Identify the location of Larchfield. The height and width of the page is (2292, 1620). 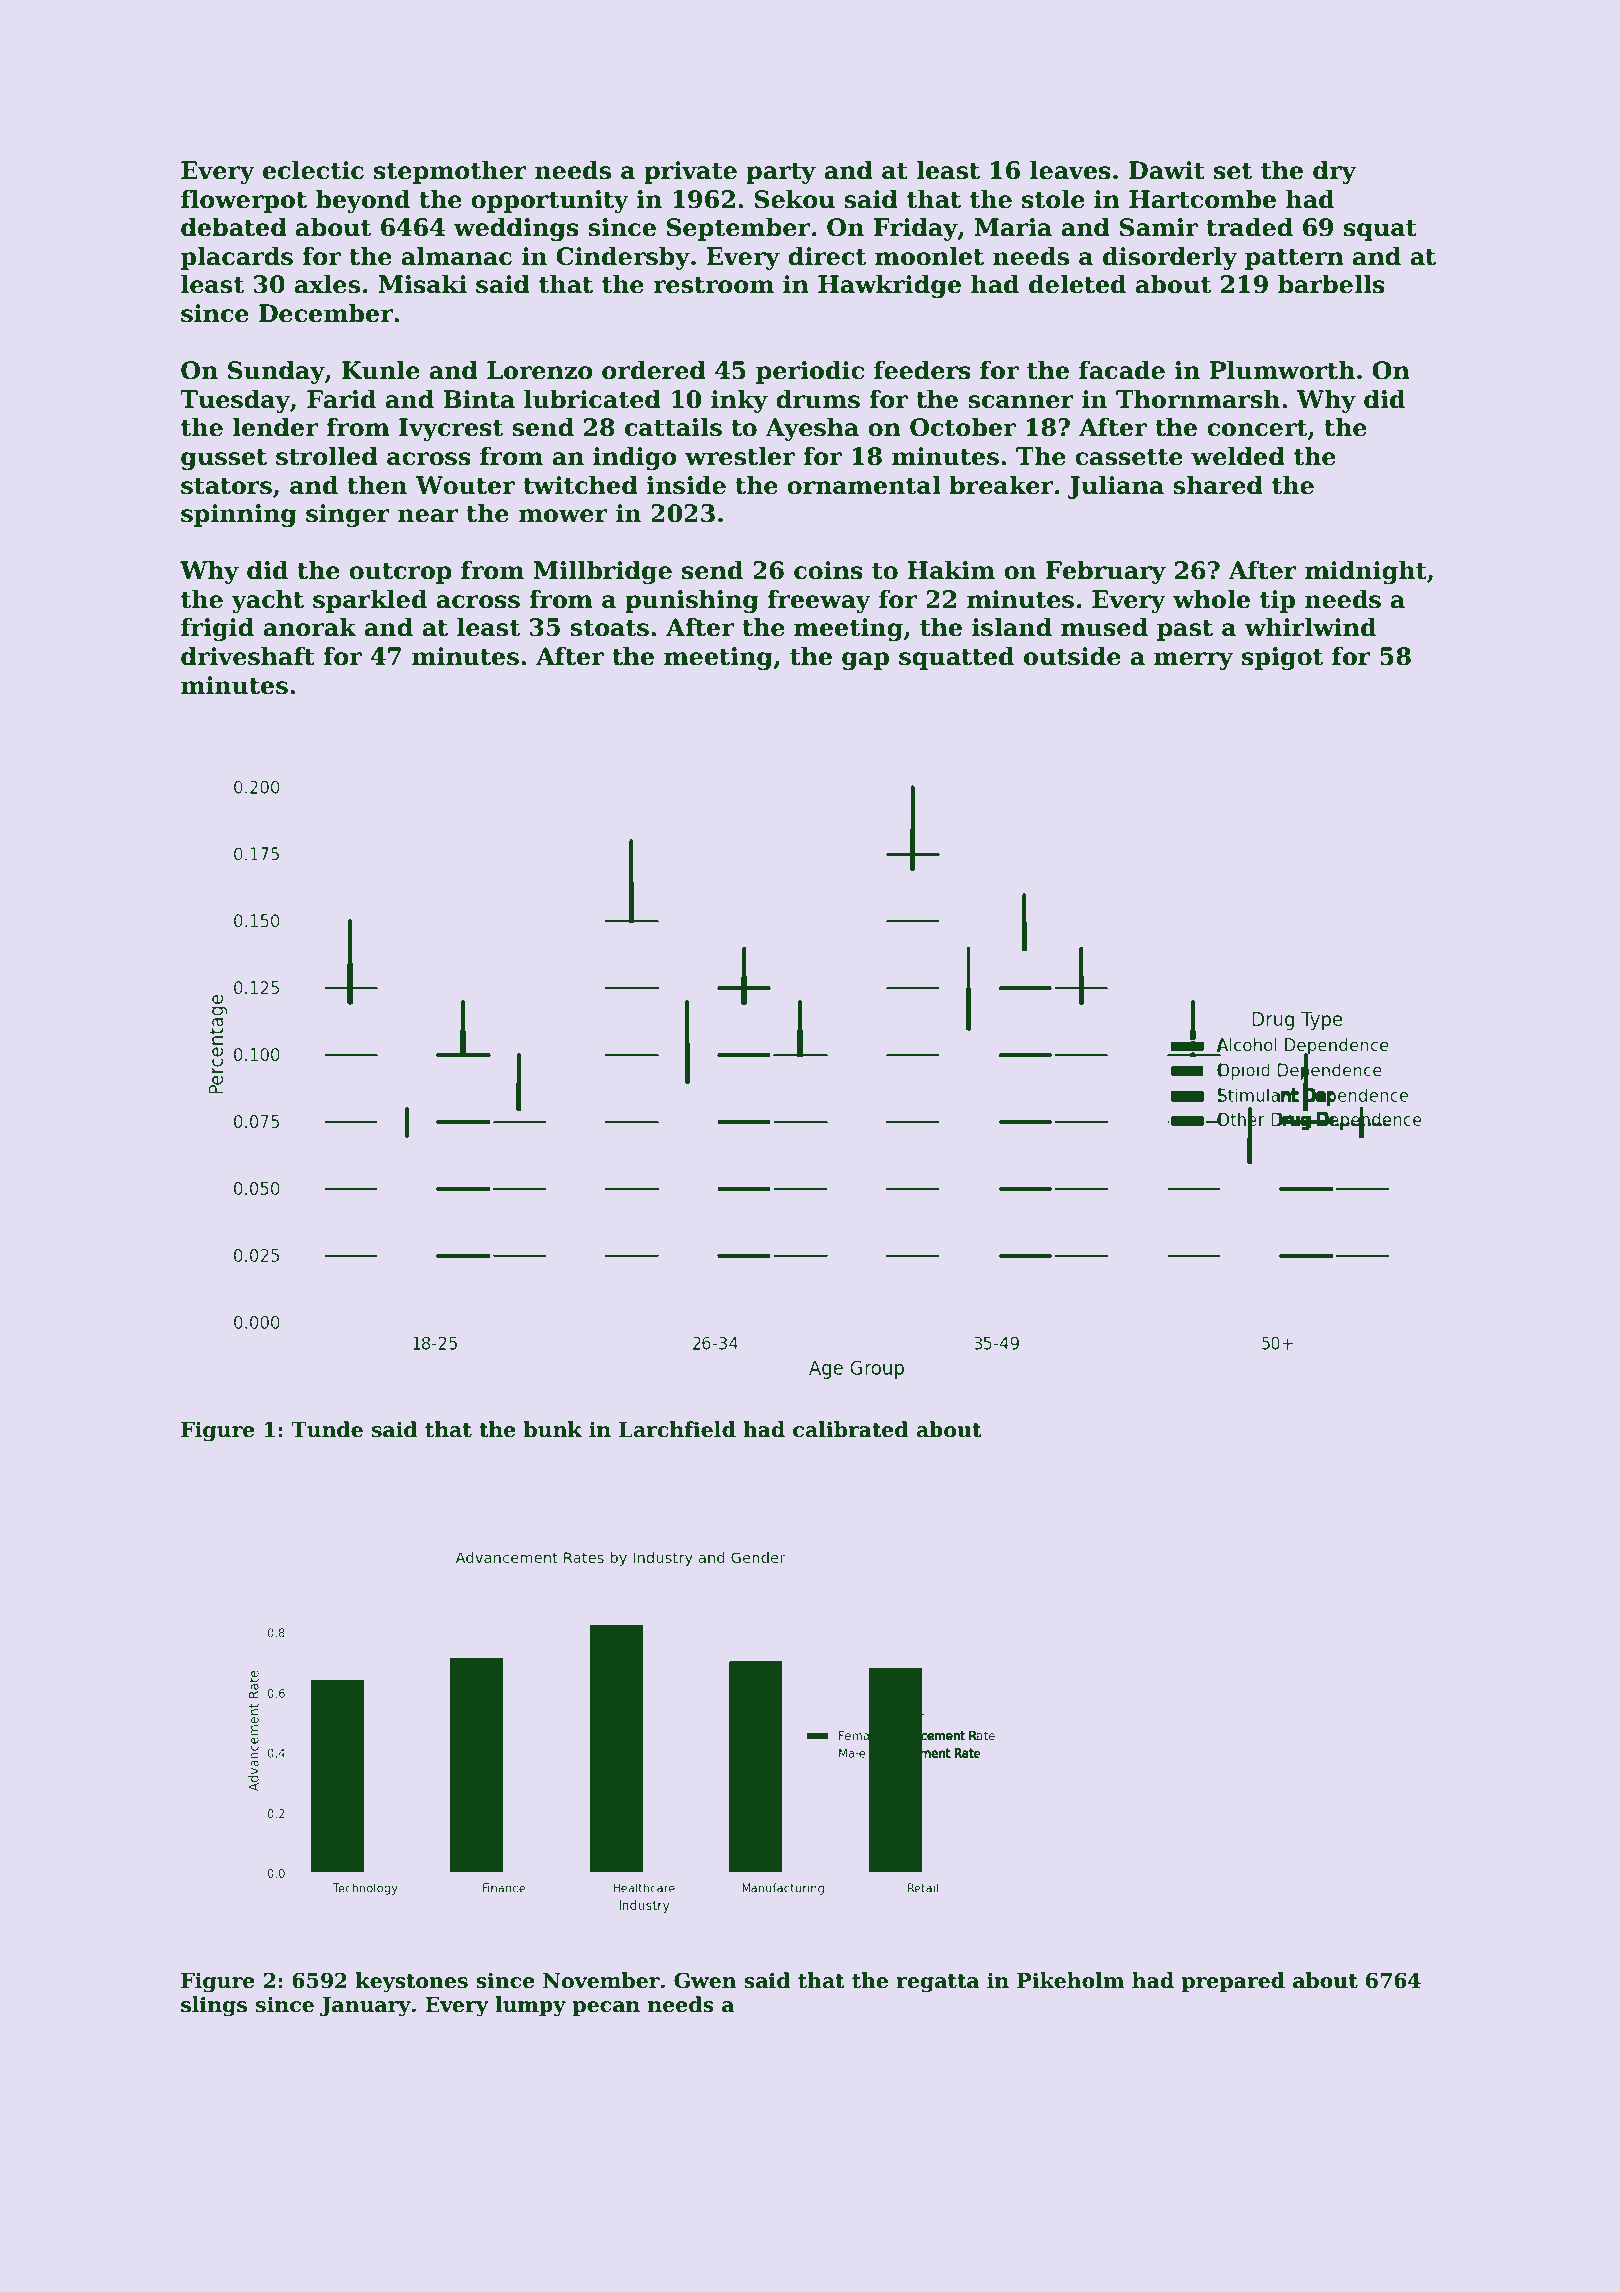
(677, 1429).
